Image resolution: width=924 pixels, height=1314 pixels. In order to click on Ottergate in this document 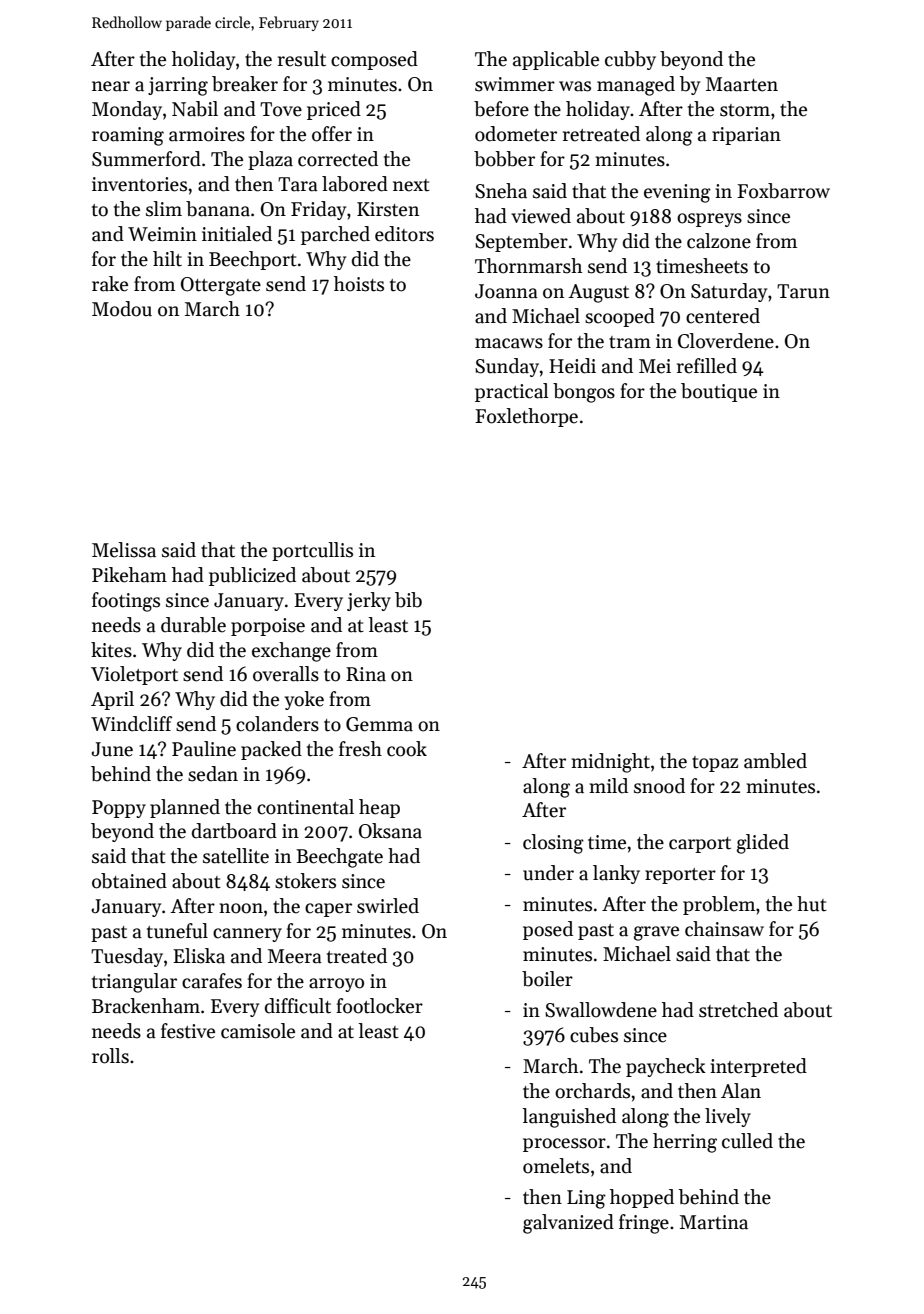, I will do `click(221, 286)`.
